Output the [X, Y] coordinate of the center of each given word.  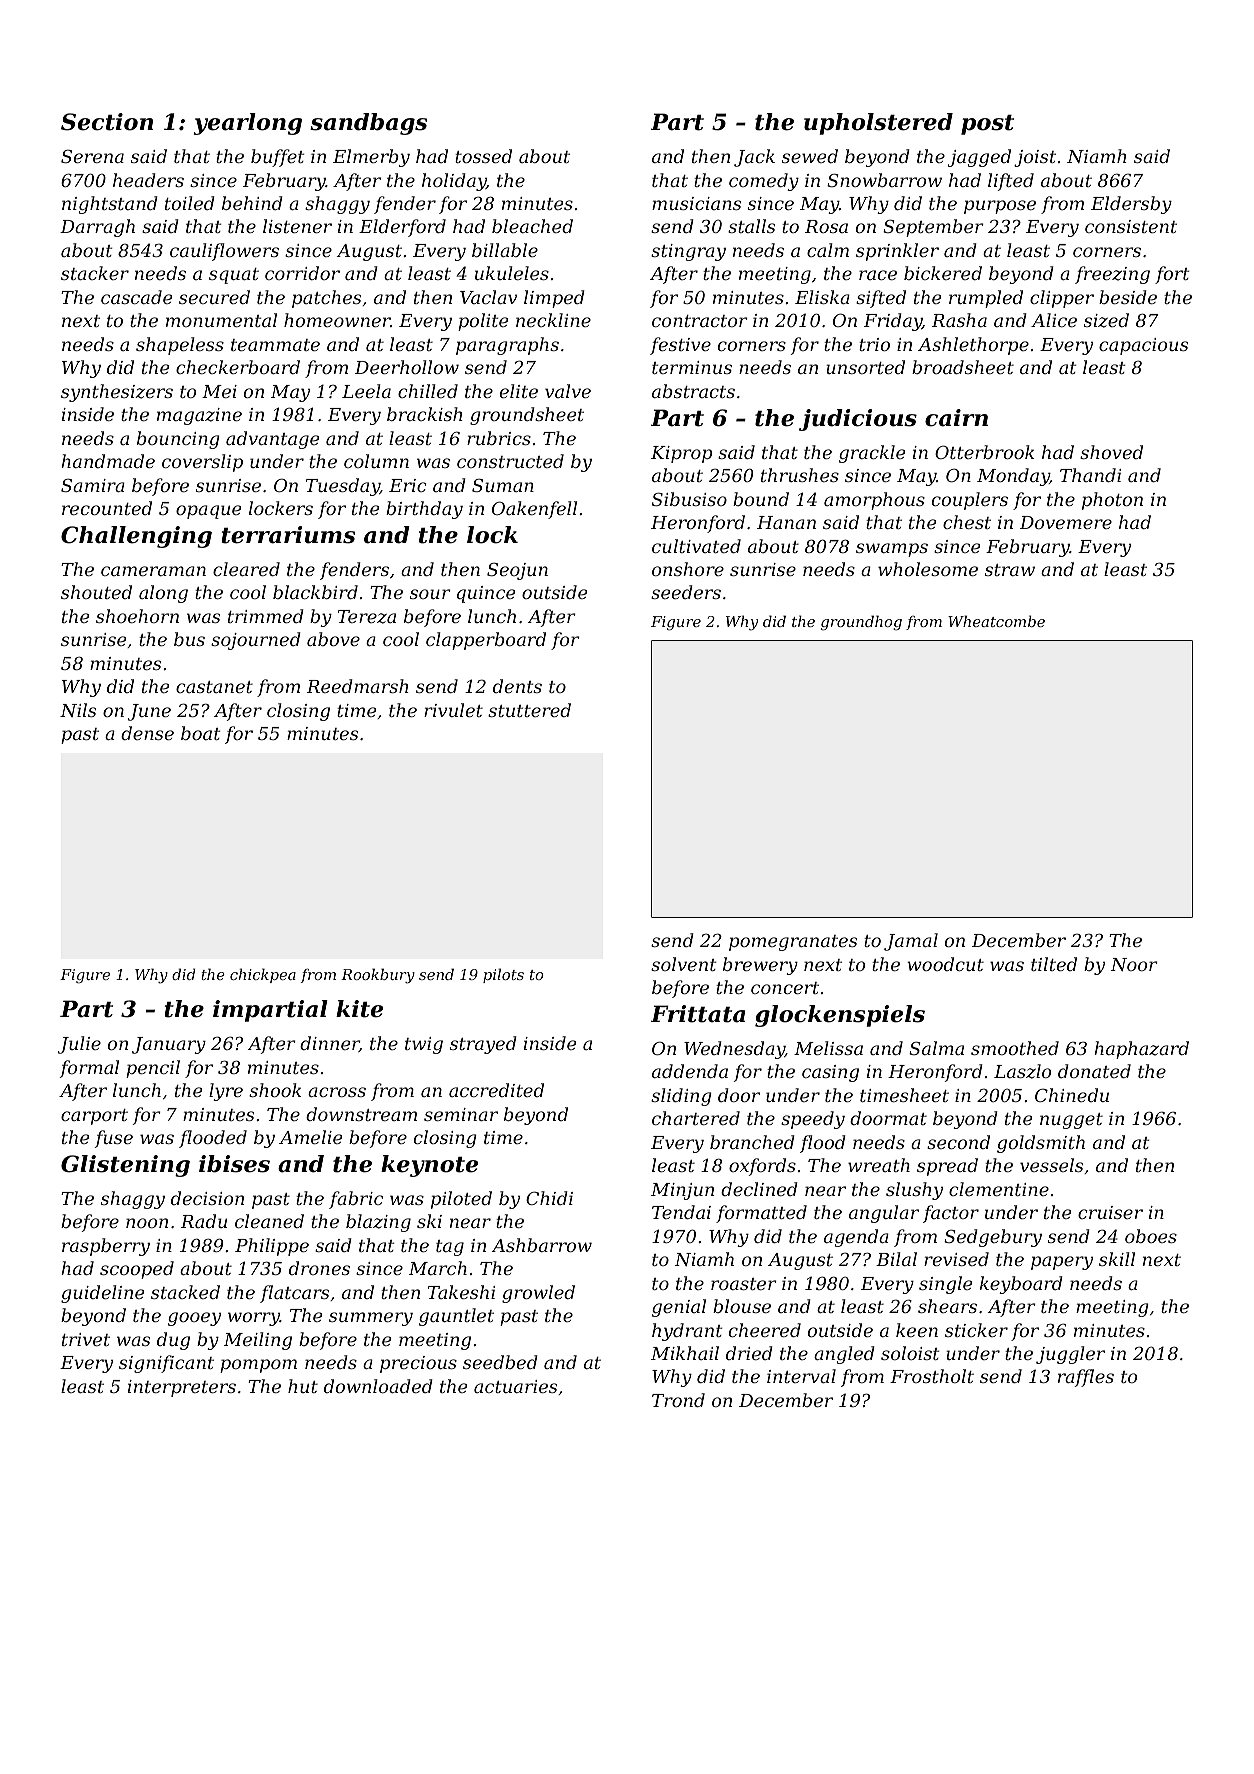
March [438, 1268]
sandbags [368, 124]
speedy [813, 1120]
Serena [92, 156]
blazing [378, 1223]
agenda [856, 1238]
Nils [78, 710]
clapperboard [486, 641]
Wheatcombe [996, 621]
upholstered [878, 124]
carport [94, 1117]
